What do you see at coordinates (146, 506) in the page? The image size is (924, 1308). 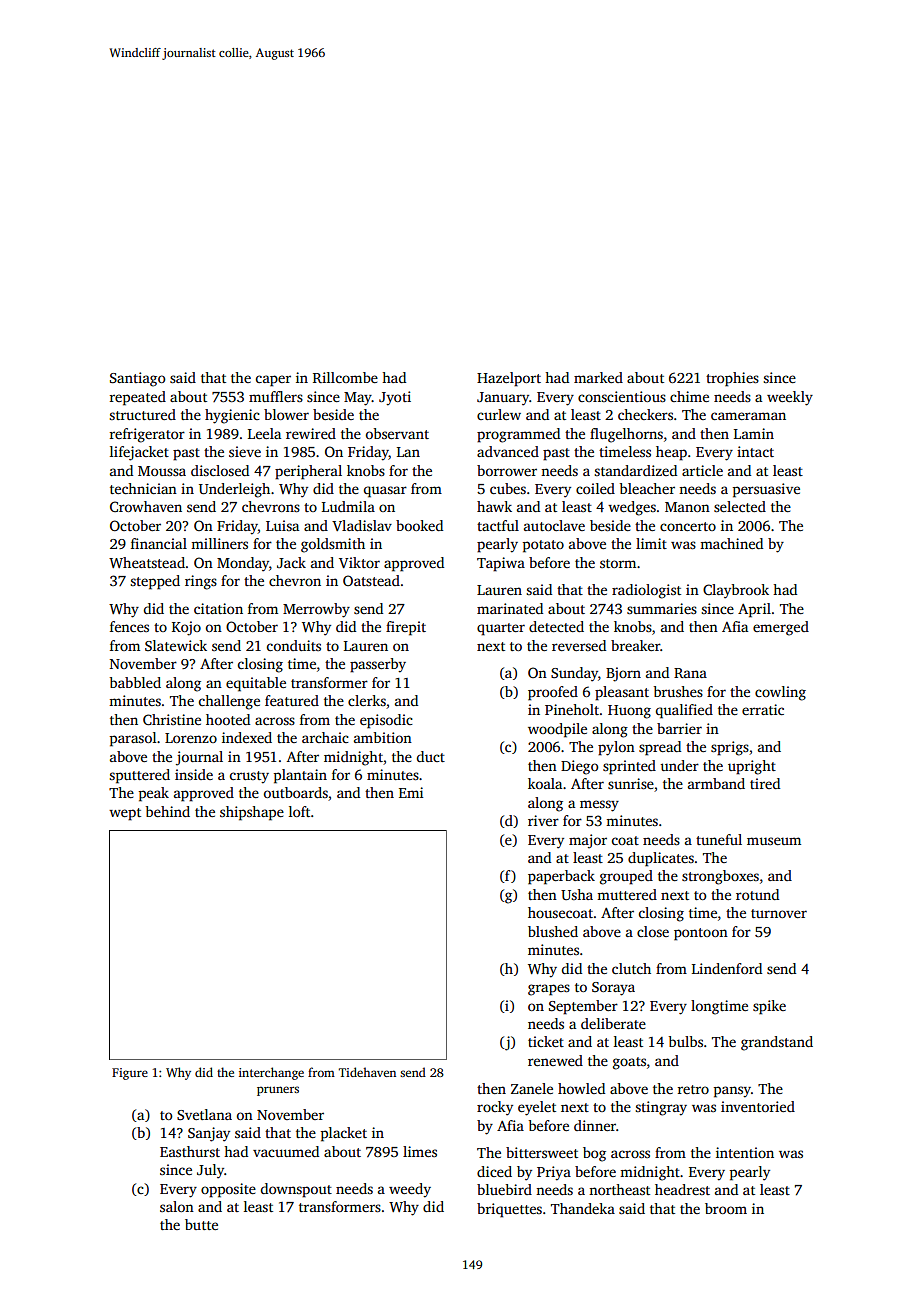 I see `Crowhaven` at bounding box center [146, 506].
